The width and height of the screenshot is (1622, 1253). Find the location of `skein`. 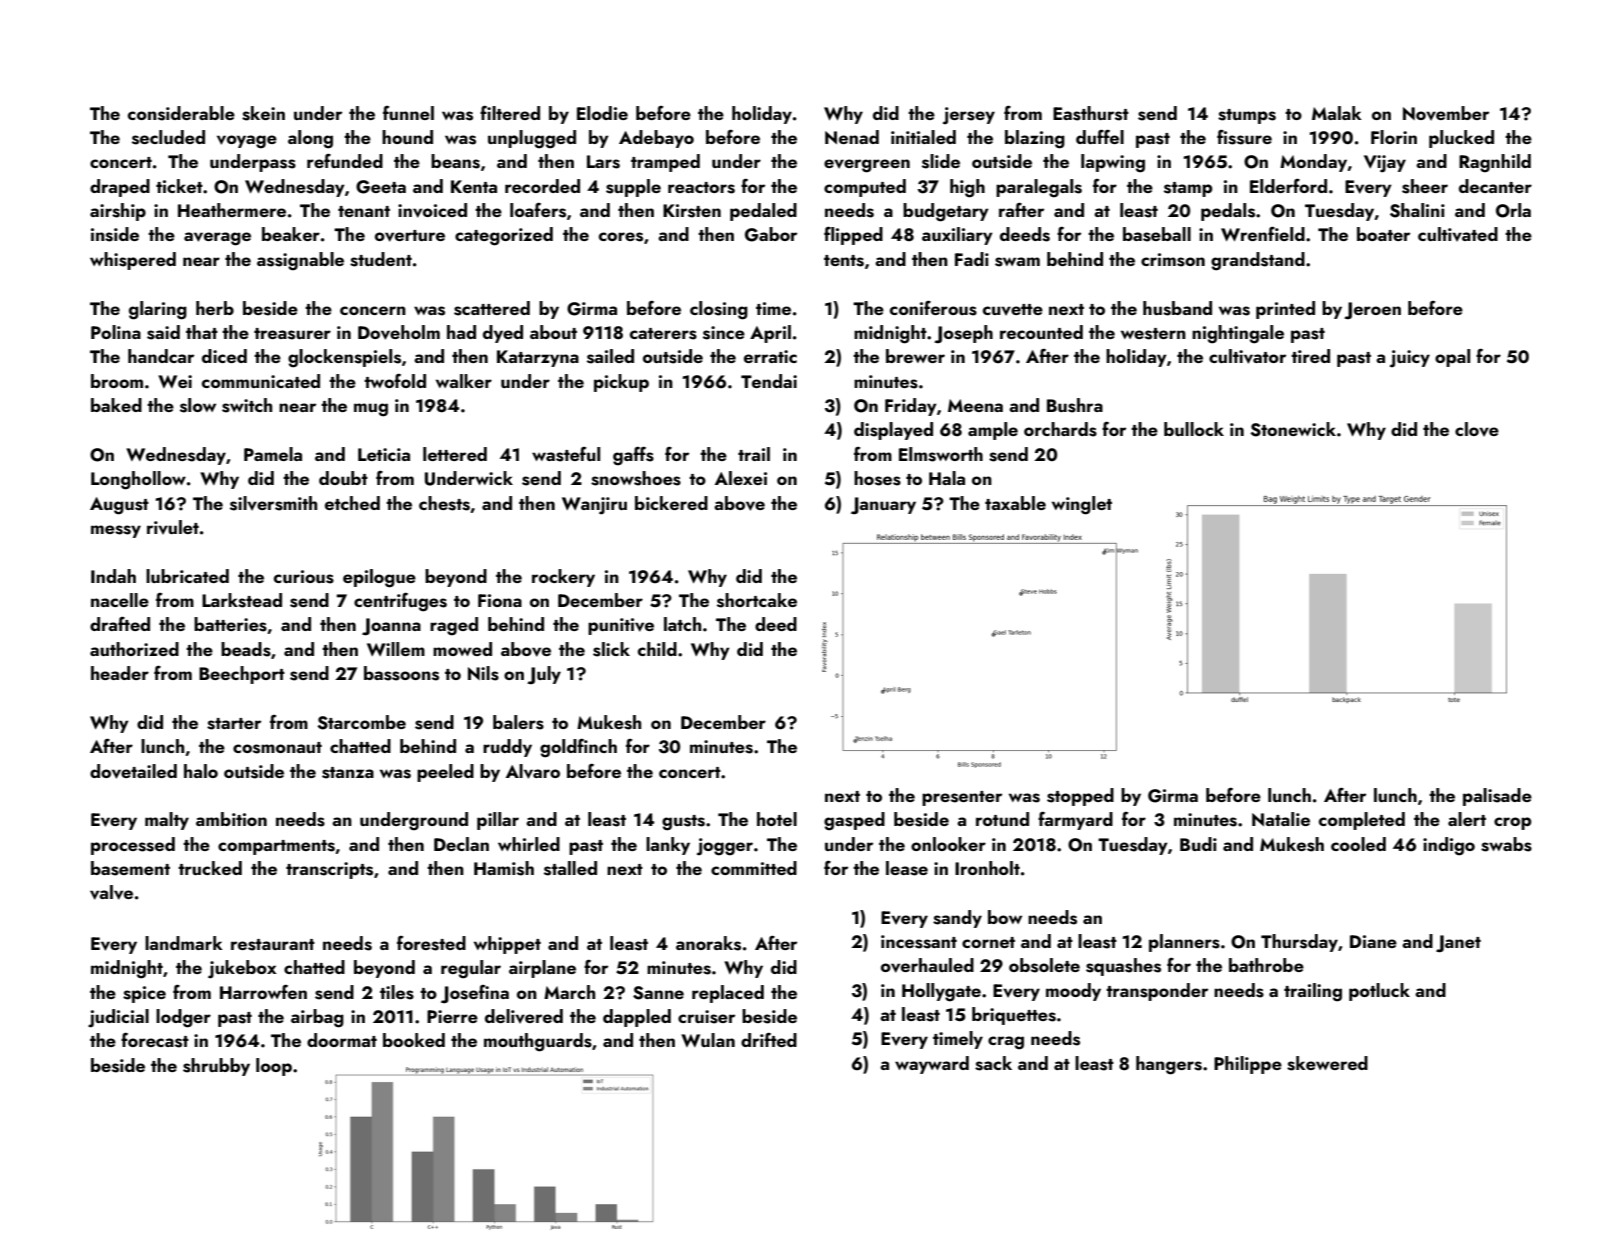

skein is located at coordinates (263, 113).
